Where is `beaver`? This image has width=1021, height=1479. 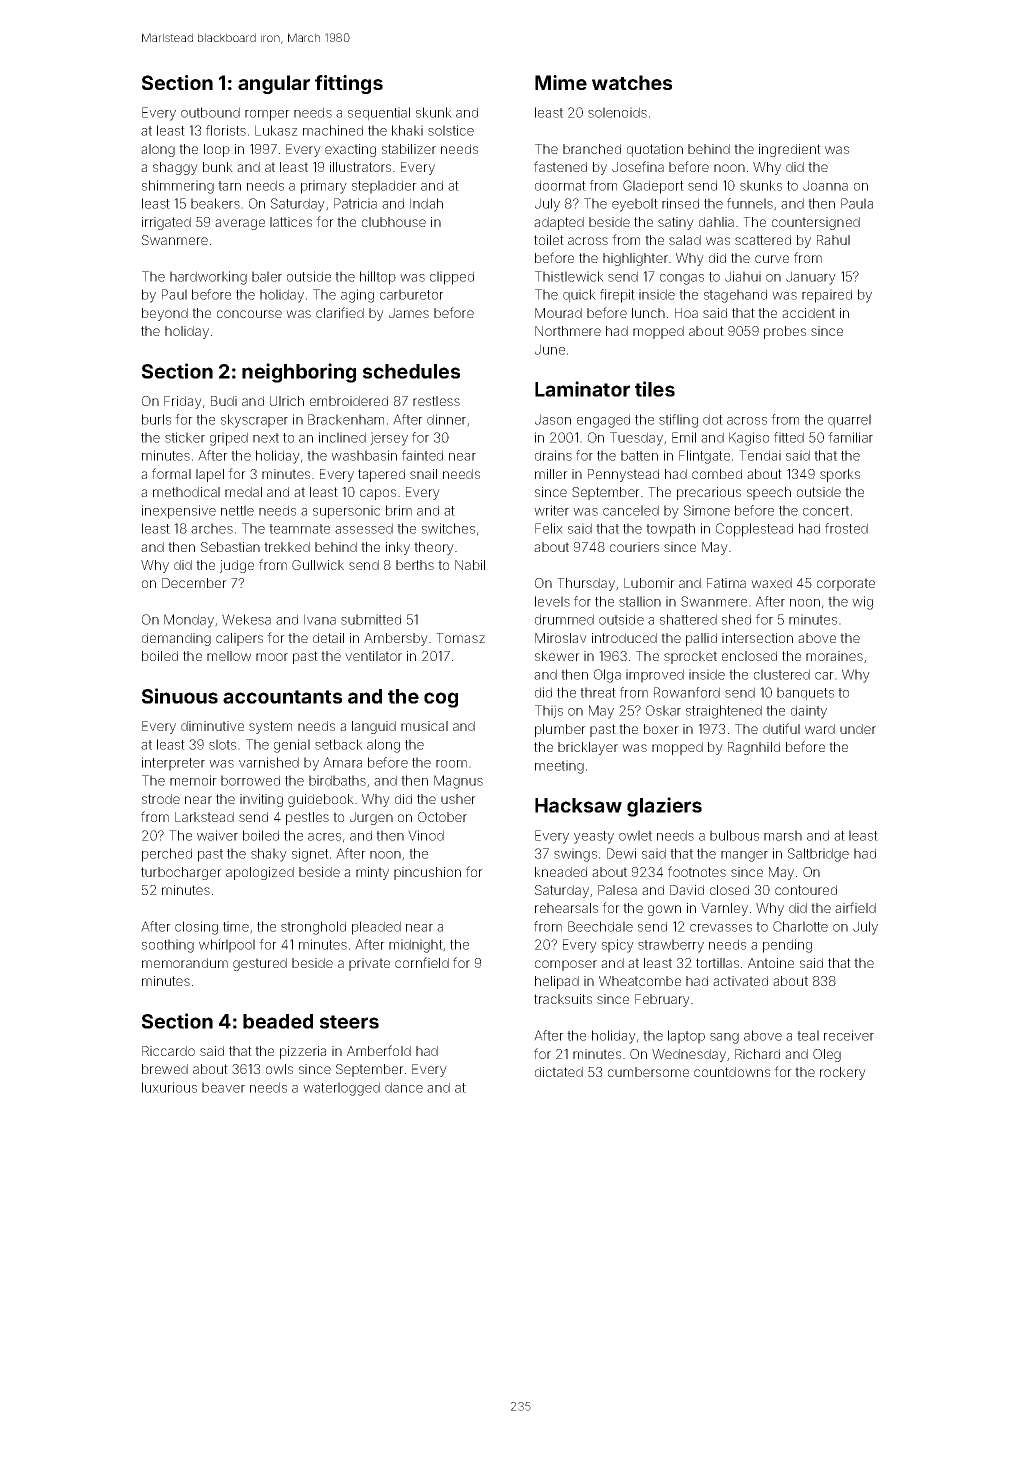
beaver is located at coordinates (223, 1087).
